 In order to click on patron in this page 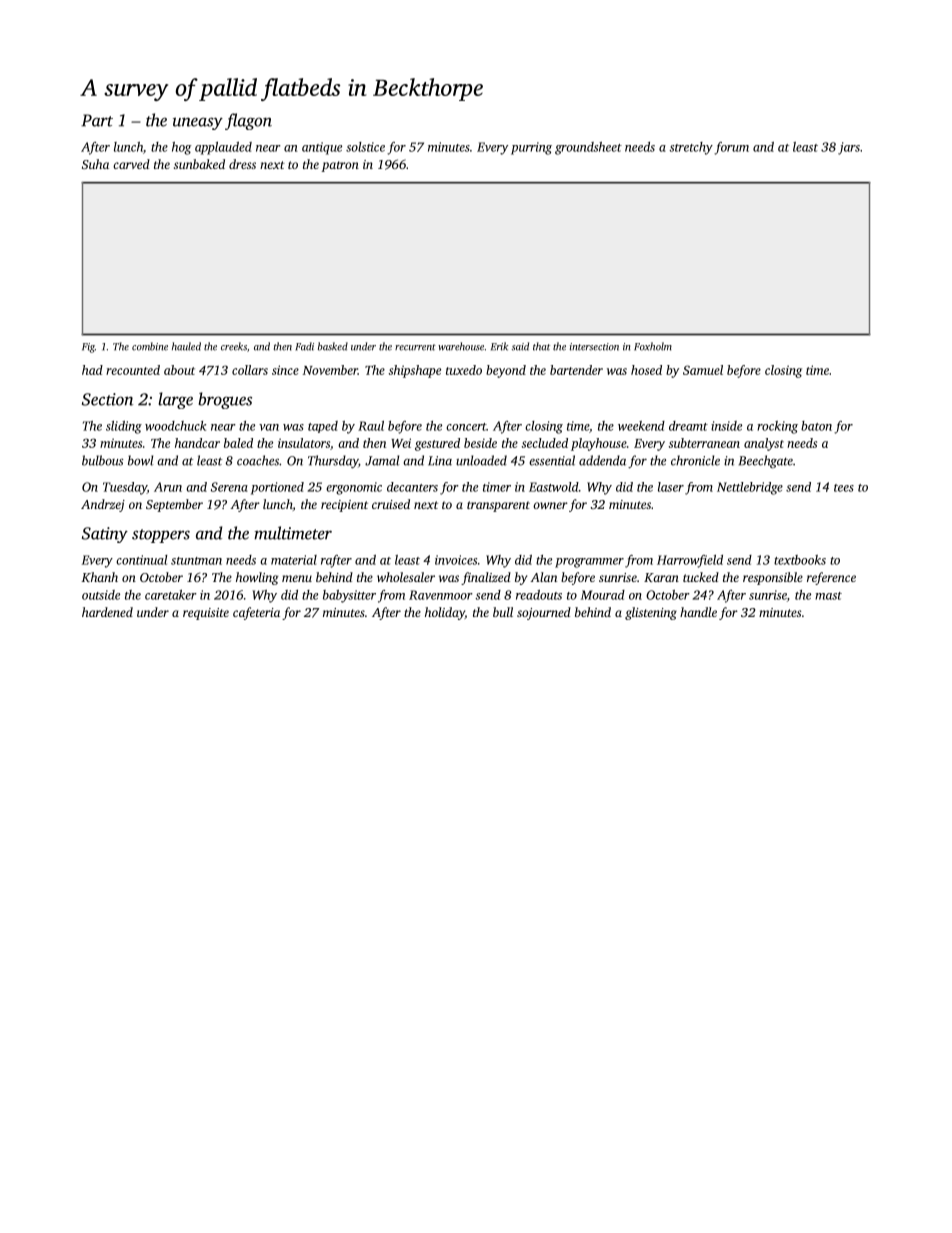, I will do `click(340, 166)`.
